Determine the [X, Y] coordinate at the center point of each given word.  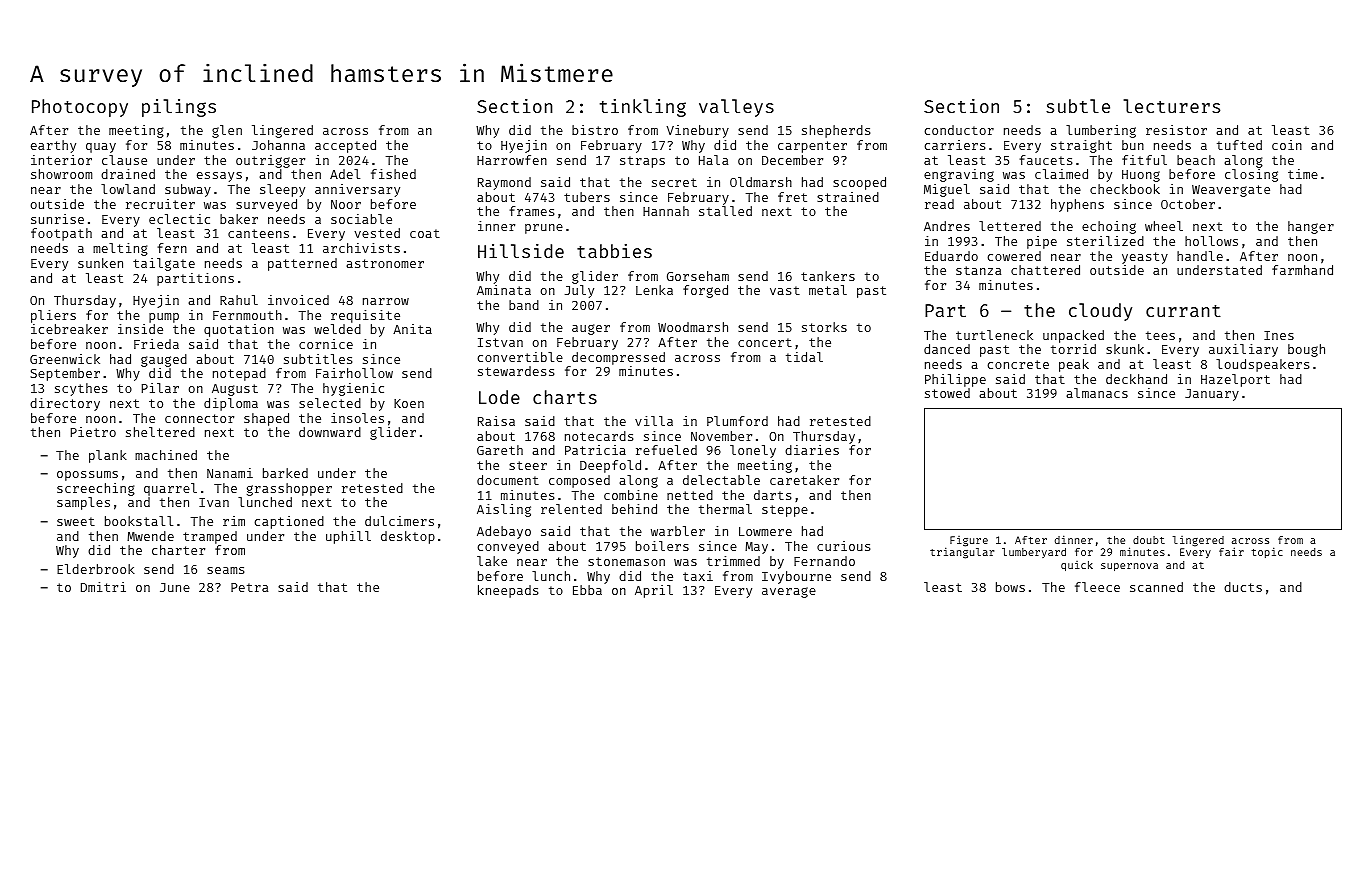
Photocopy [80, 108]
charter [178, 550]
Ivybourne [796, 577]
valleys [736, 108]
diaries [812, 450]
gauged [164, 360]
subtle [1078, 106]
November [721, 436]
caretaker [804, 480]
